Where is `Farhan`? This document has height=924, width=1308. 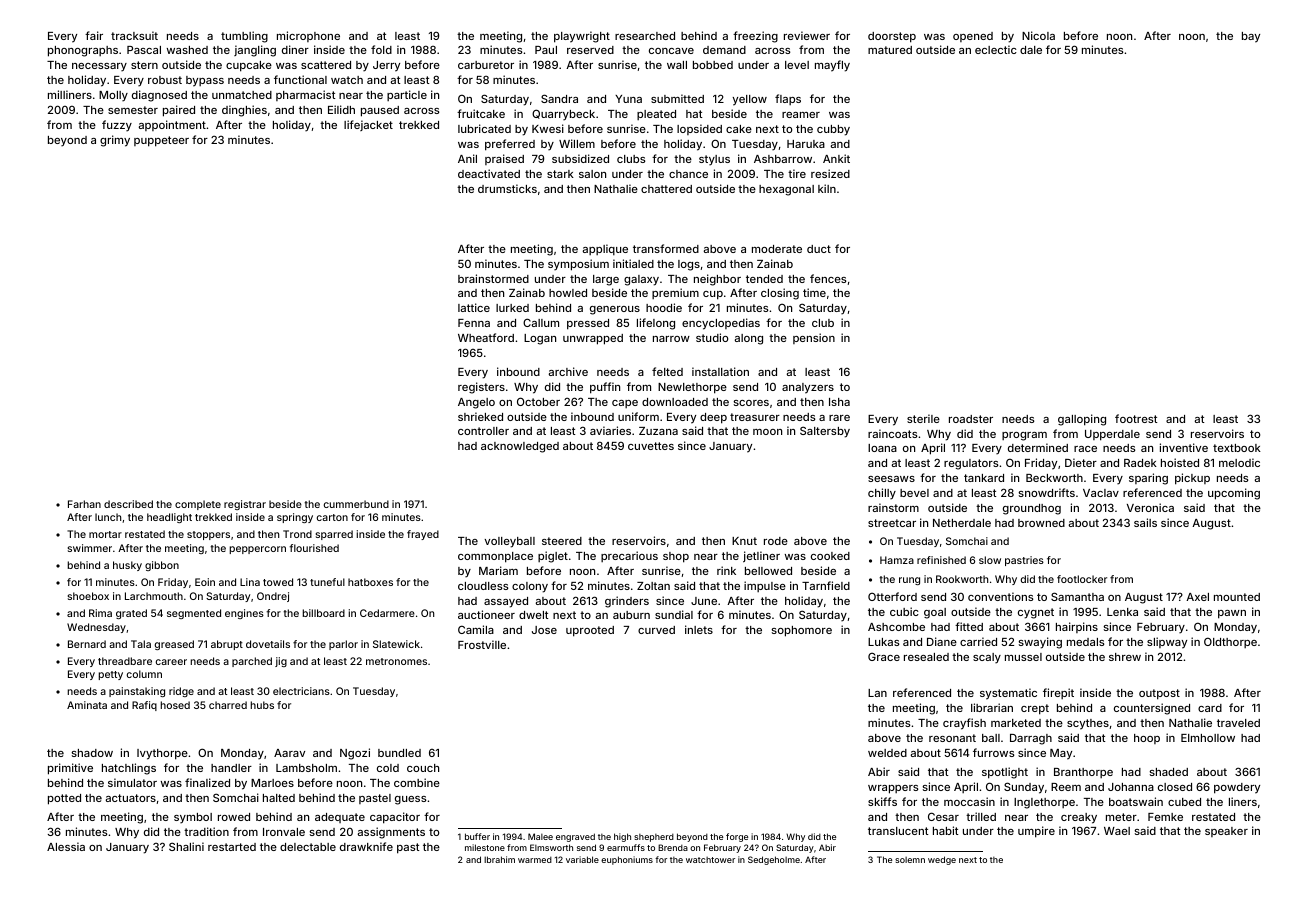 Farhan is located at coordinates (84, 504).
